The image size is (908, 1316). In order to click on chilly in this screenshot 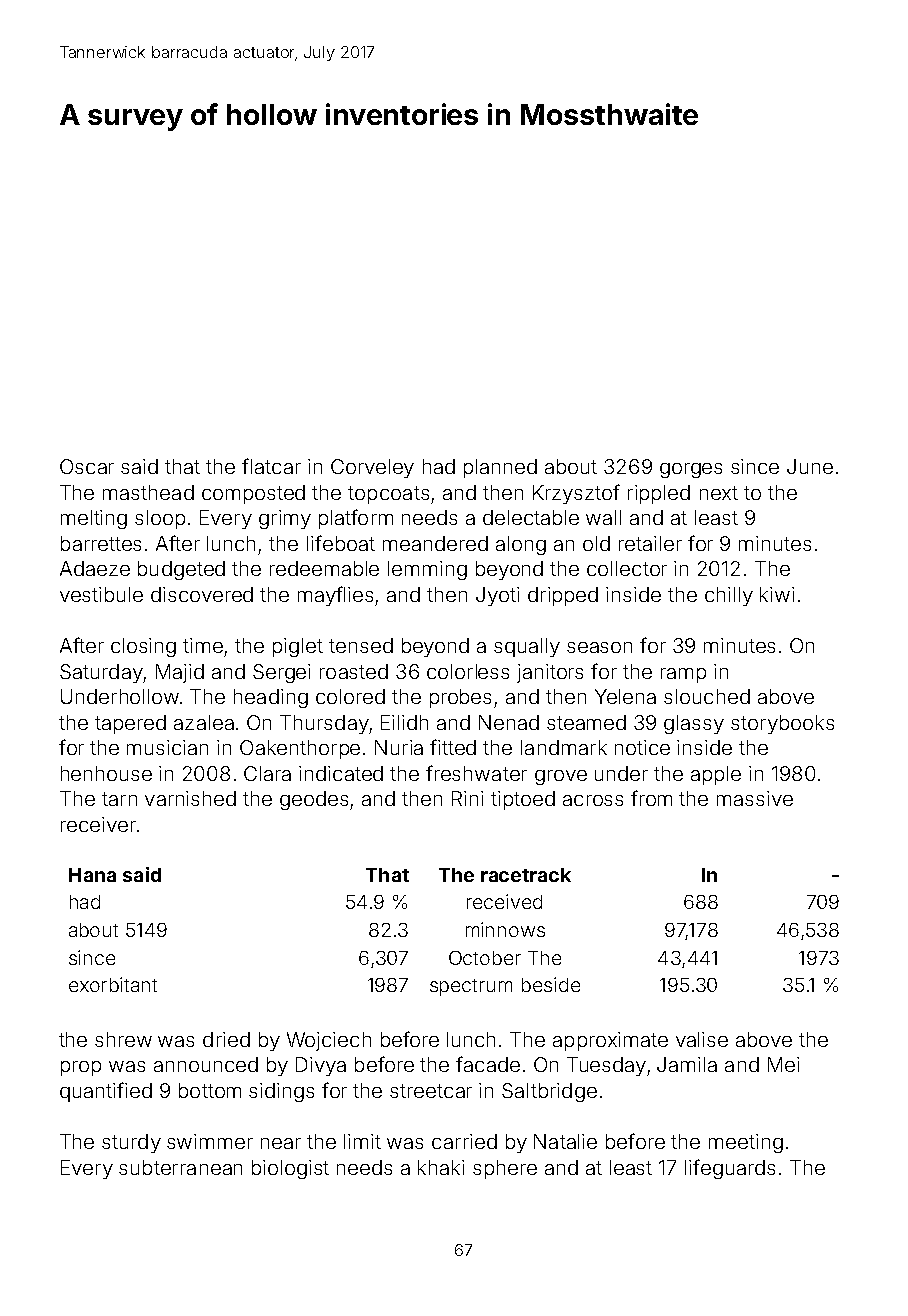, I will do `click(729, 596)`.
